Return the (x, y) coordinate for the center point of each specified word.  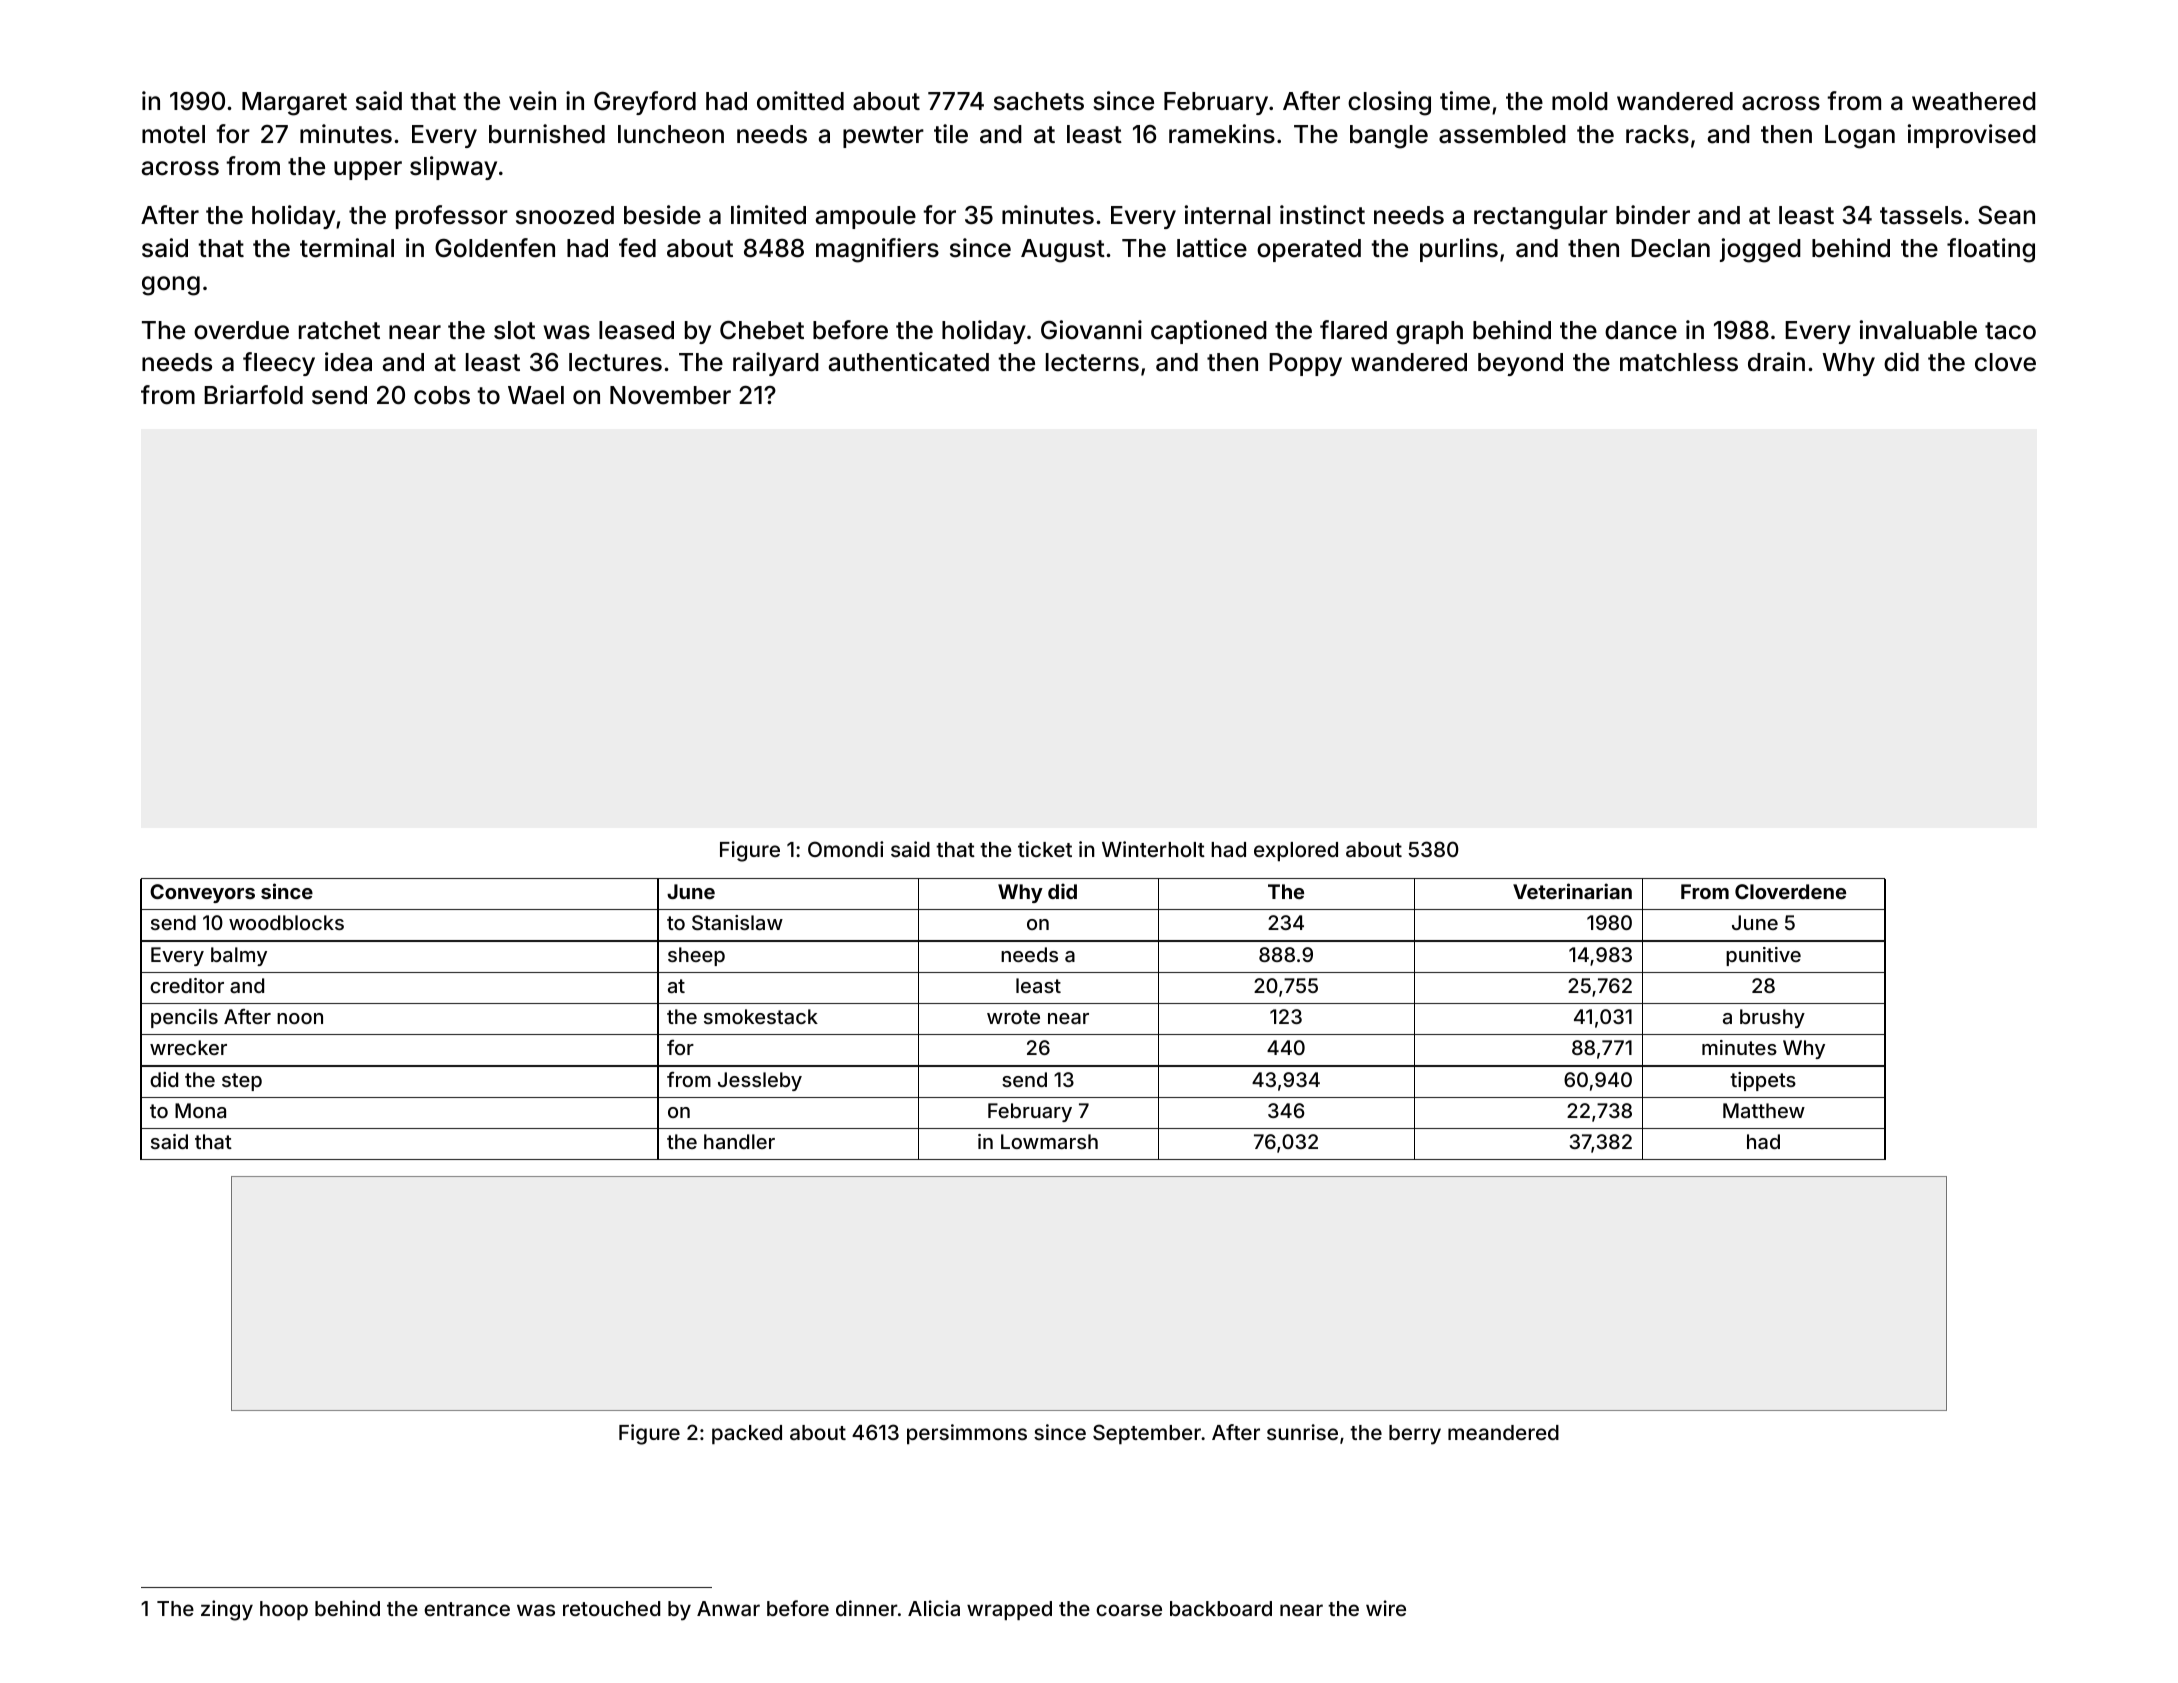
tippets (1763, 1081)
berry (1415, 1435)
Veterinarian (1572, 891)
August (1063, 251)
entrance (467, 1609)
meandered (1503, 1432)
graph (1429, 333)
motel (173, 134)
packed (747, 1434)
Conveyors (202, 893)
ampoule (866, 217)
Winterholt (1153, 849)
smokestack (761, 1016)
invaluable (1918, 330)
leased (636, 330)
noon (300, 1018)
